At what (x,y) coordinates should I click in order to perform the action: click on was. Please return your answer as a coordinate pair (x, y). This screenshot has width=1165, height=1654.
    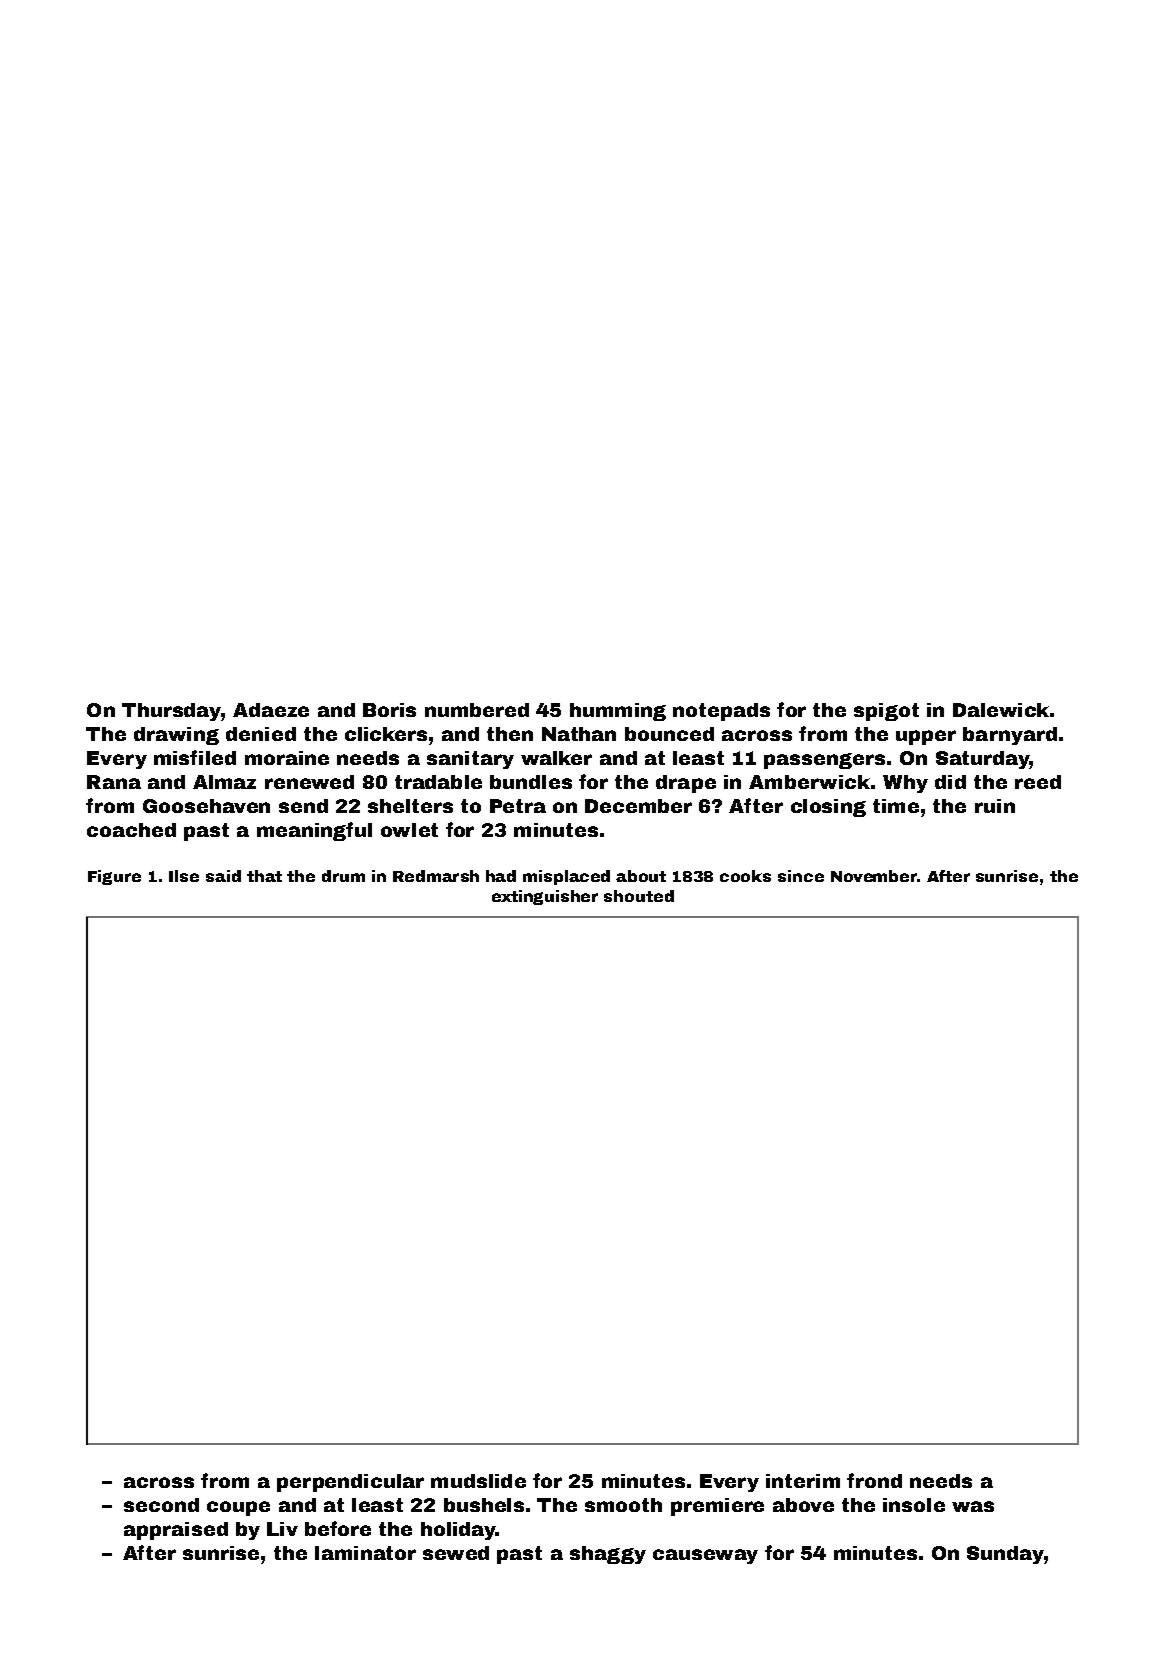
    Looking at the image, I should click on (973, 1506).
